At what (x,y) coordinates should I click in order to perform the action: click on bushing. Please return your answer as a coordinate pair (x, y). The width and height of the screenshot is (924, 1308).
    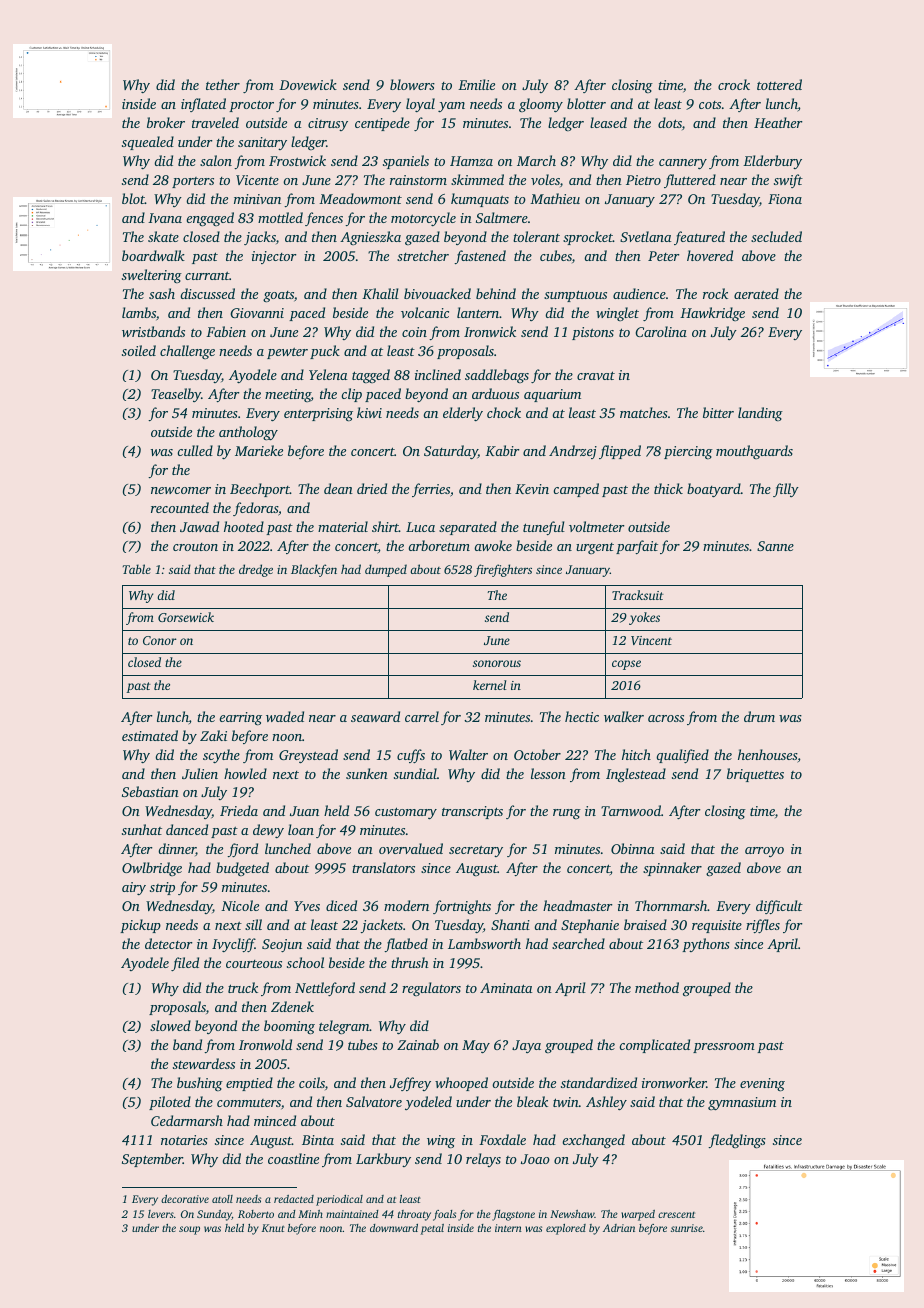
    Looking at the image, I should click on (200, 1084).
